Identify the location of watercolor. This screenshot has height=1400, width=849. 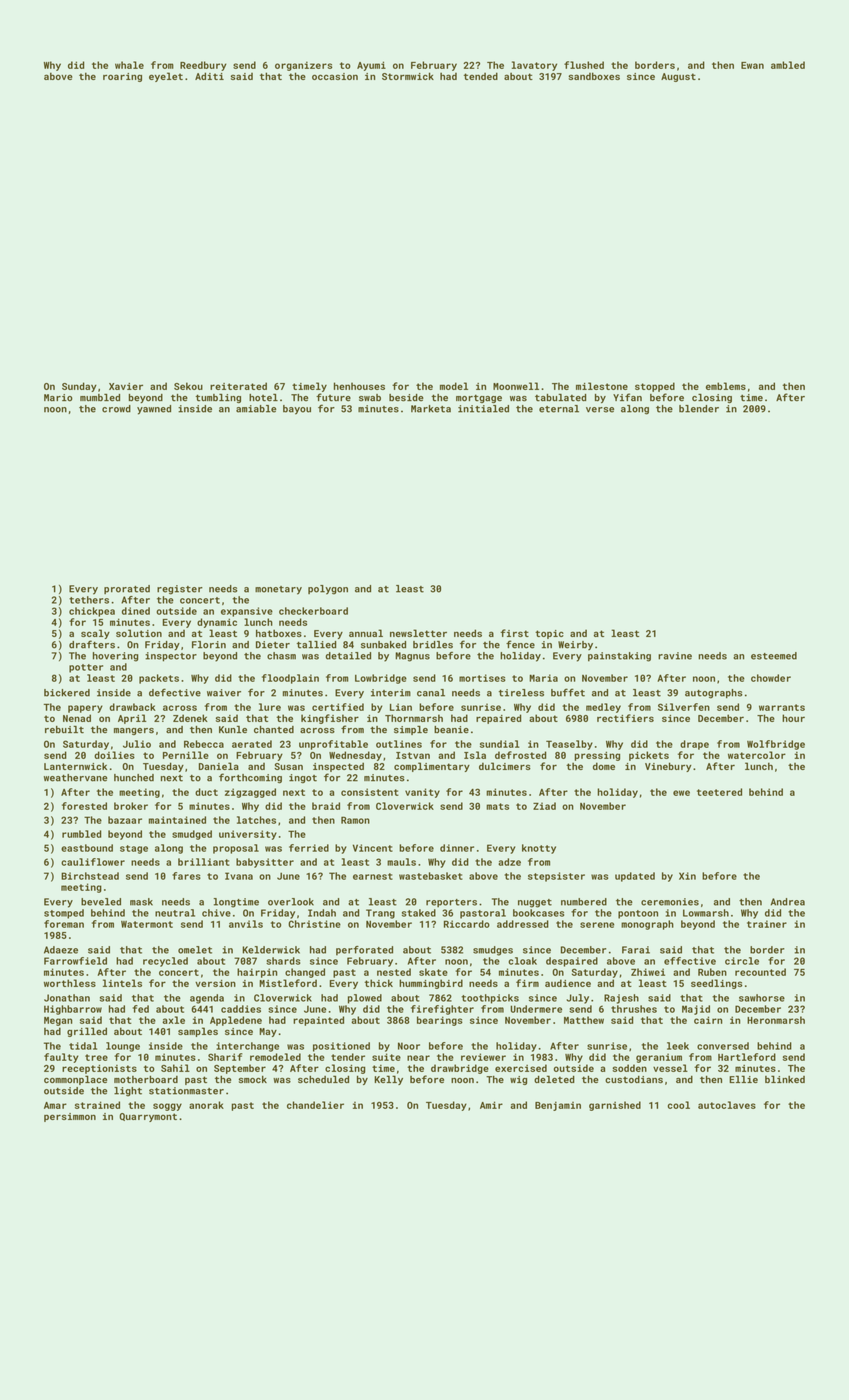
(757, 755).
